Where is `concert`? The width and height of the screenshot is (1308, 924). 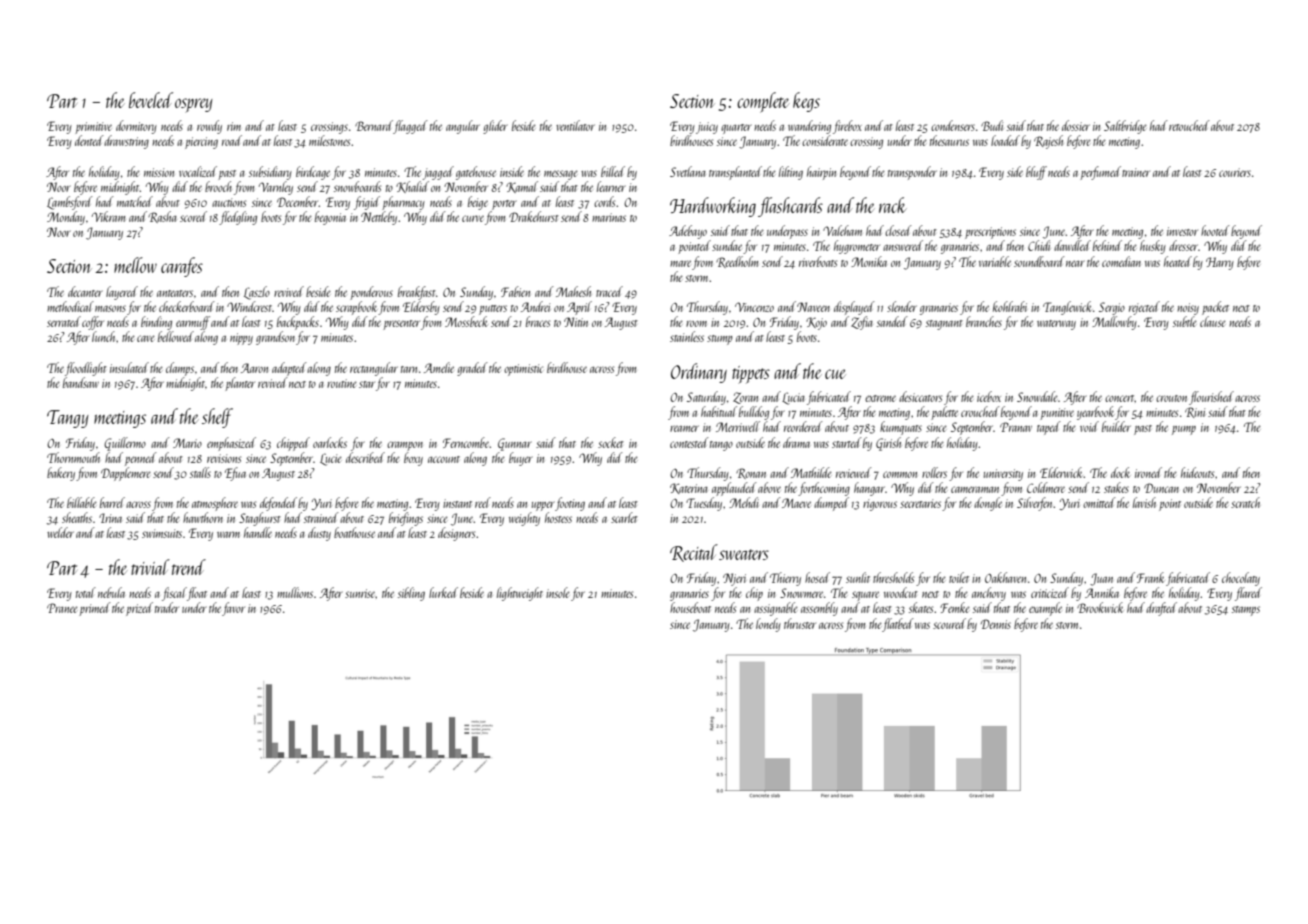 concert is located at coordinates (1120, 398).
